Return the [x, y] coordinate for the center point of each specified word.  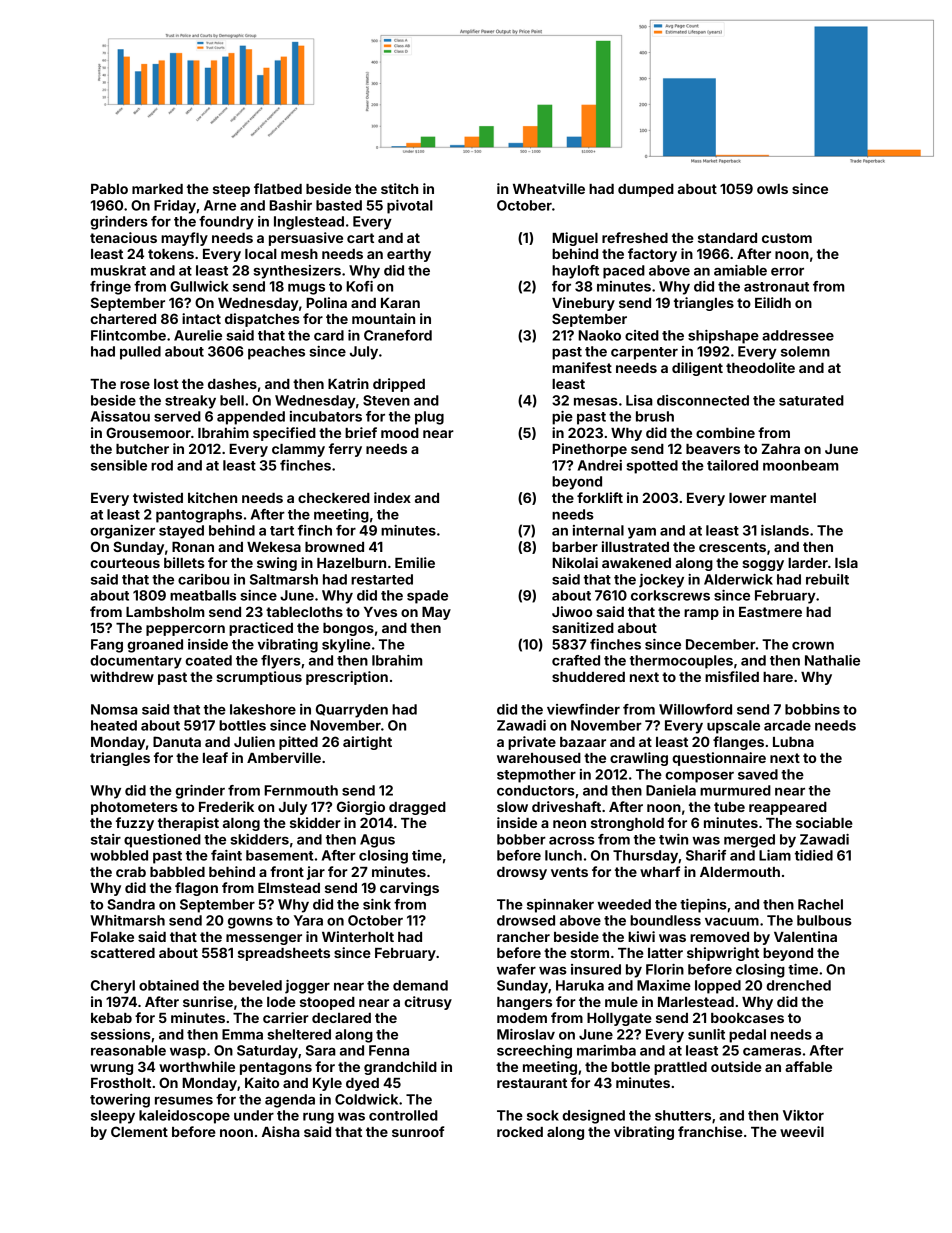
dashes [232, 384]
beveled [255, 985]
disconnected [703, 400]
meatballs [203, 595]
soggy [763, 565]
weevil [802, 1131]
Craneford [398, 335]
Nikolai [575, 562]
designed [593, 1117]
